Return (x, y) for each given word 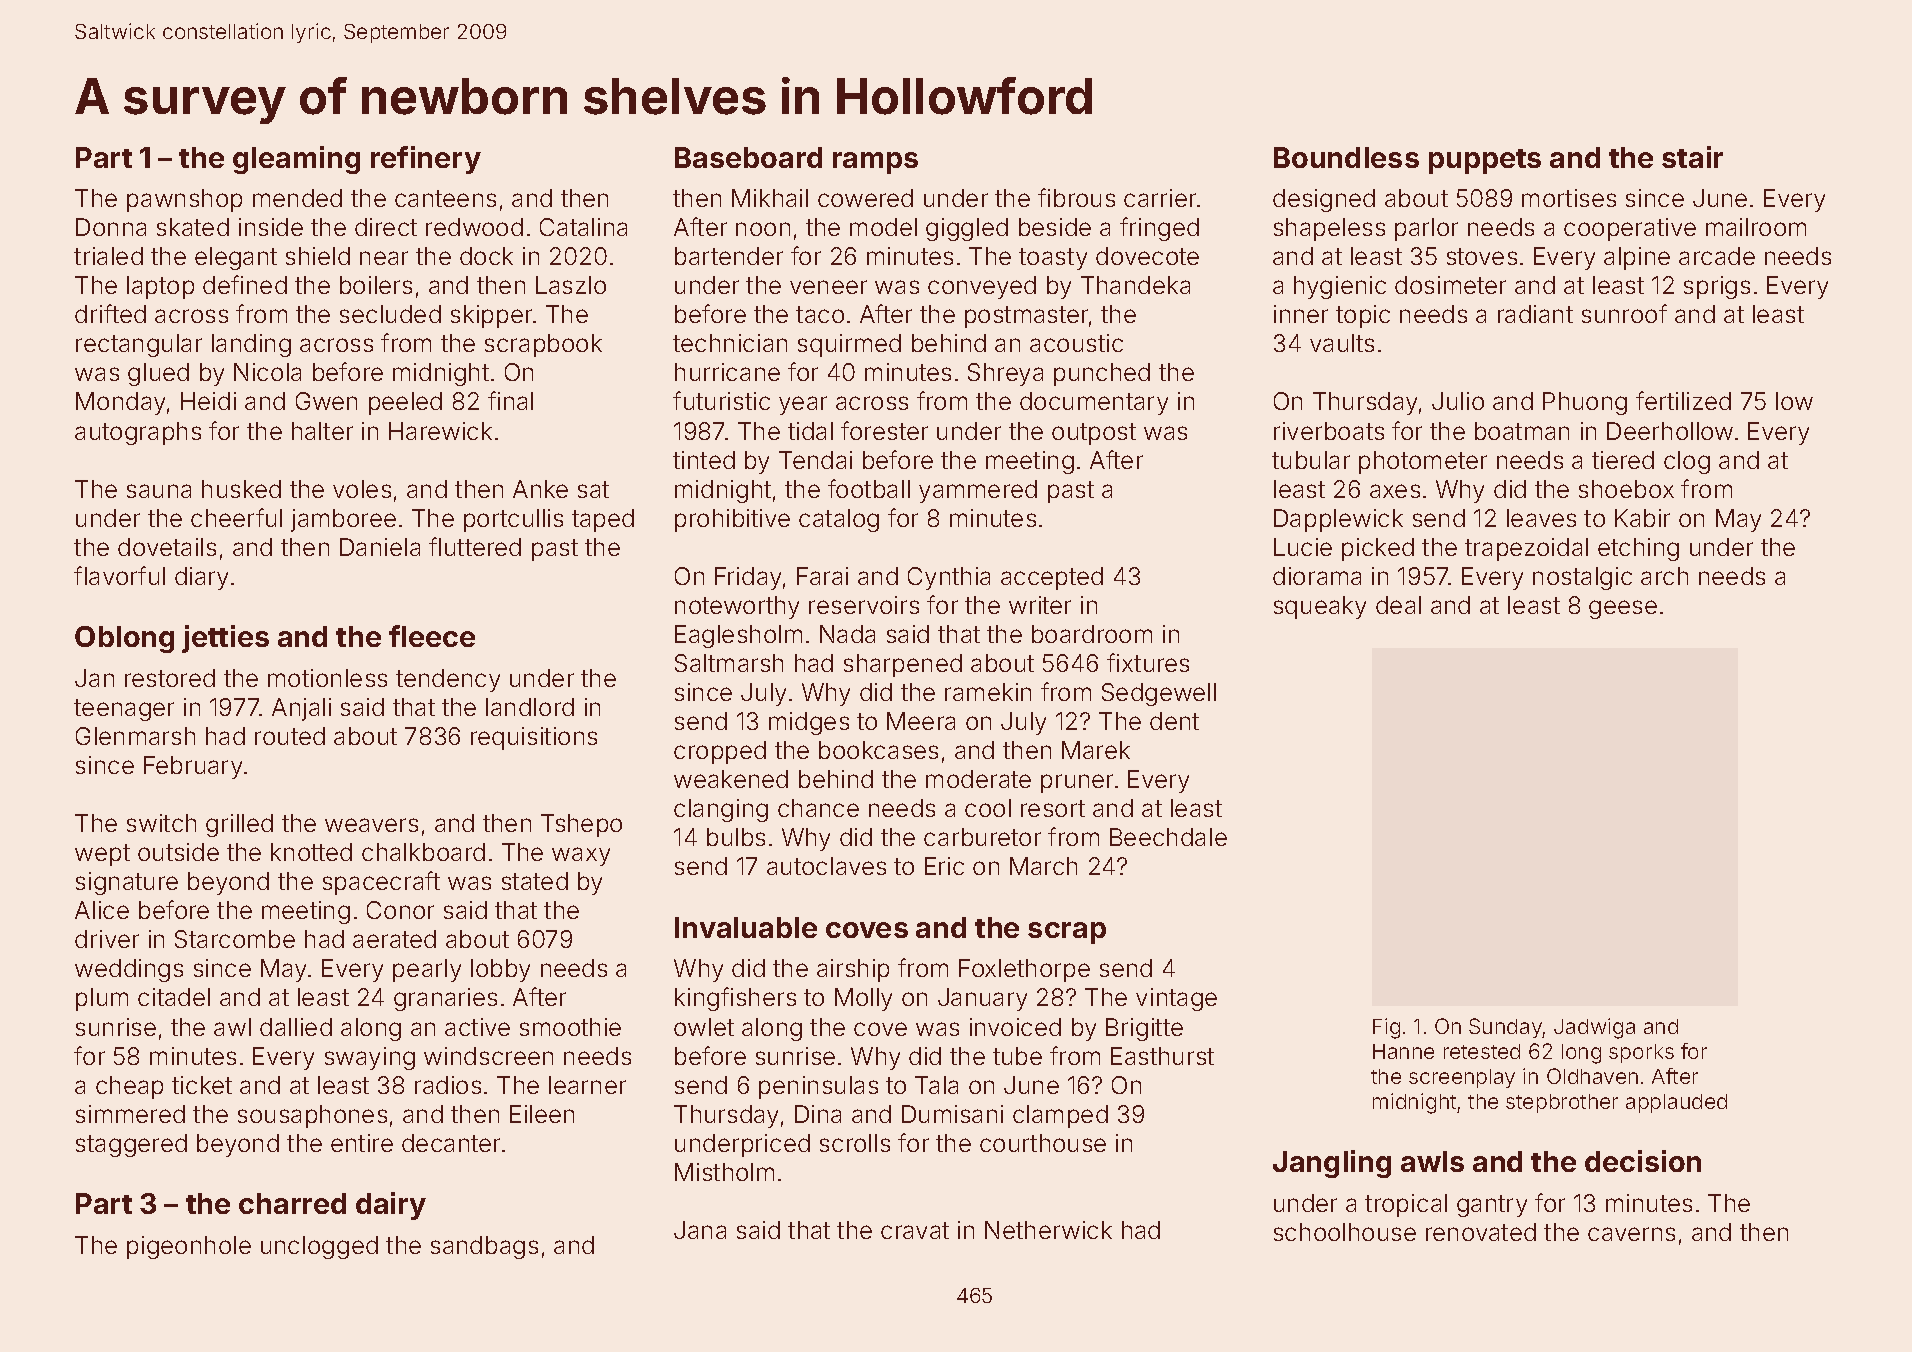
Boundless (1346, 157)
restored (170, 678)
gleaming (296, 160)
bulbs (736, 837)
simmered (130, 1114)
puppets (1485, 161)
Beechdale (1168, 837)
